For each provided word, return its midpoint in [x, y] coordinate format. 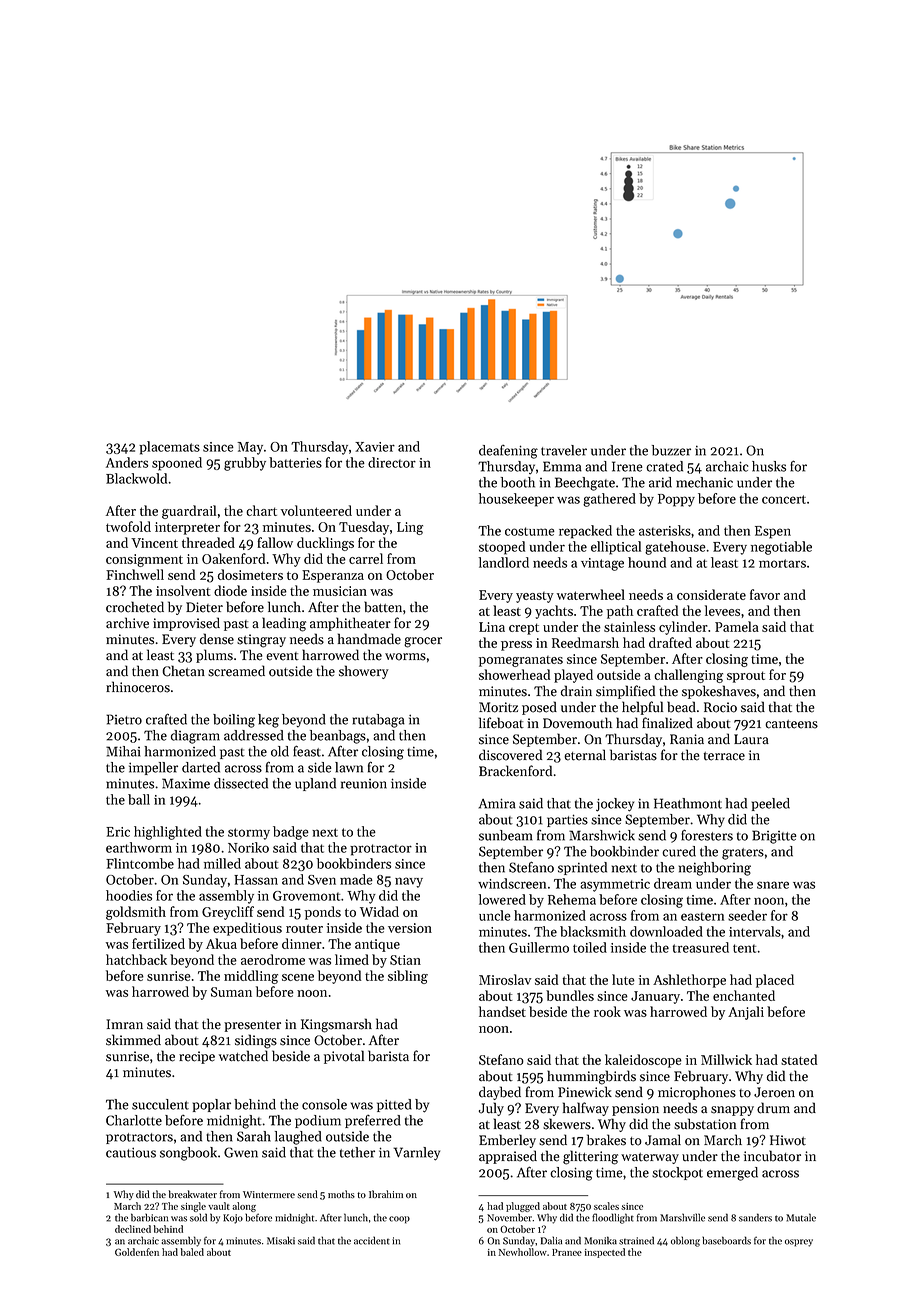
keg [268, 721]
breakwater [193, 1194]
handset [502, 1011]
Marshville [682, 1217]
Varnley [416, 1154]
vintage [602, 564]
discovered [510, 755]
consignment [144, 560]
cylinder [683, 628]
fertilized [158, 943]
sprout [746, 677]
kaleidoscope [643, 1061]
